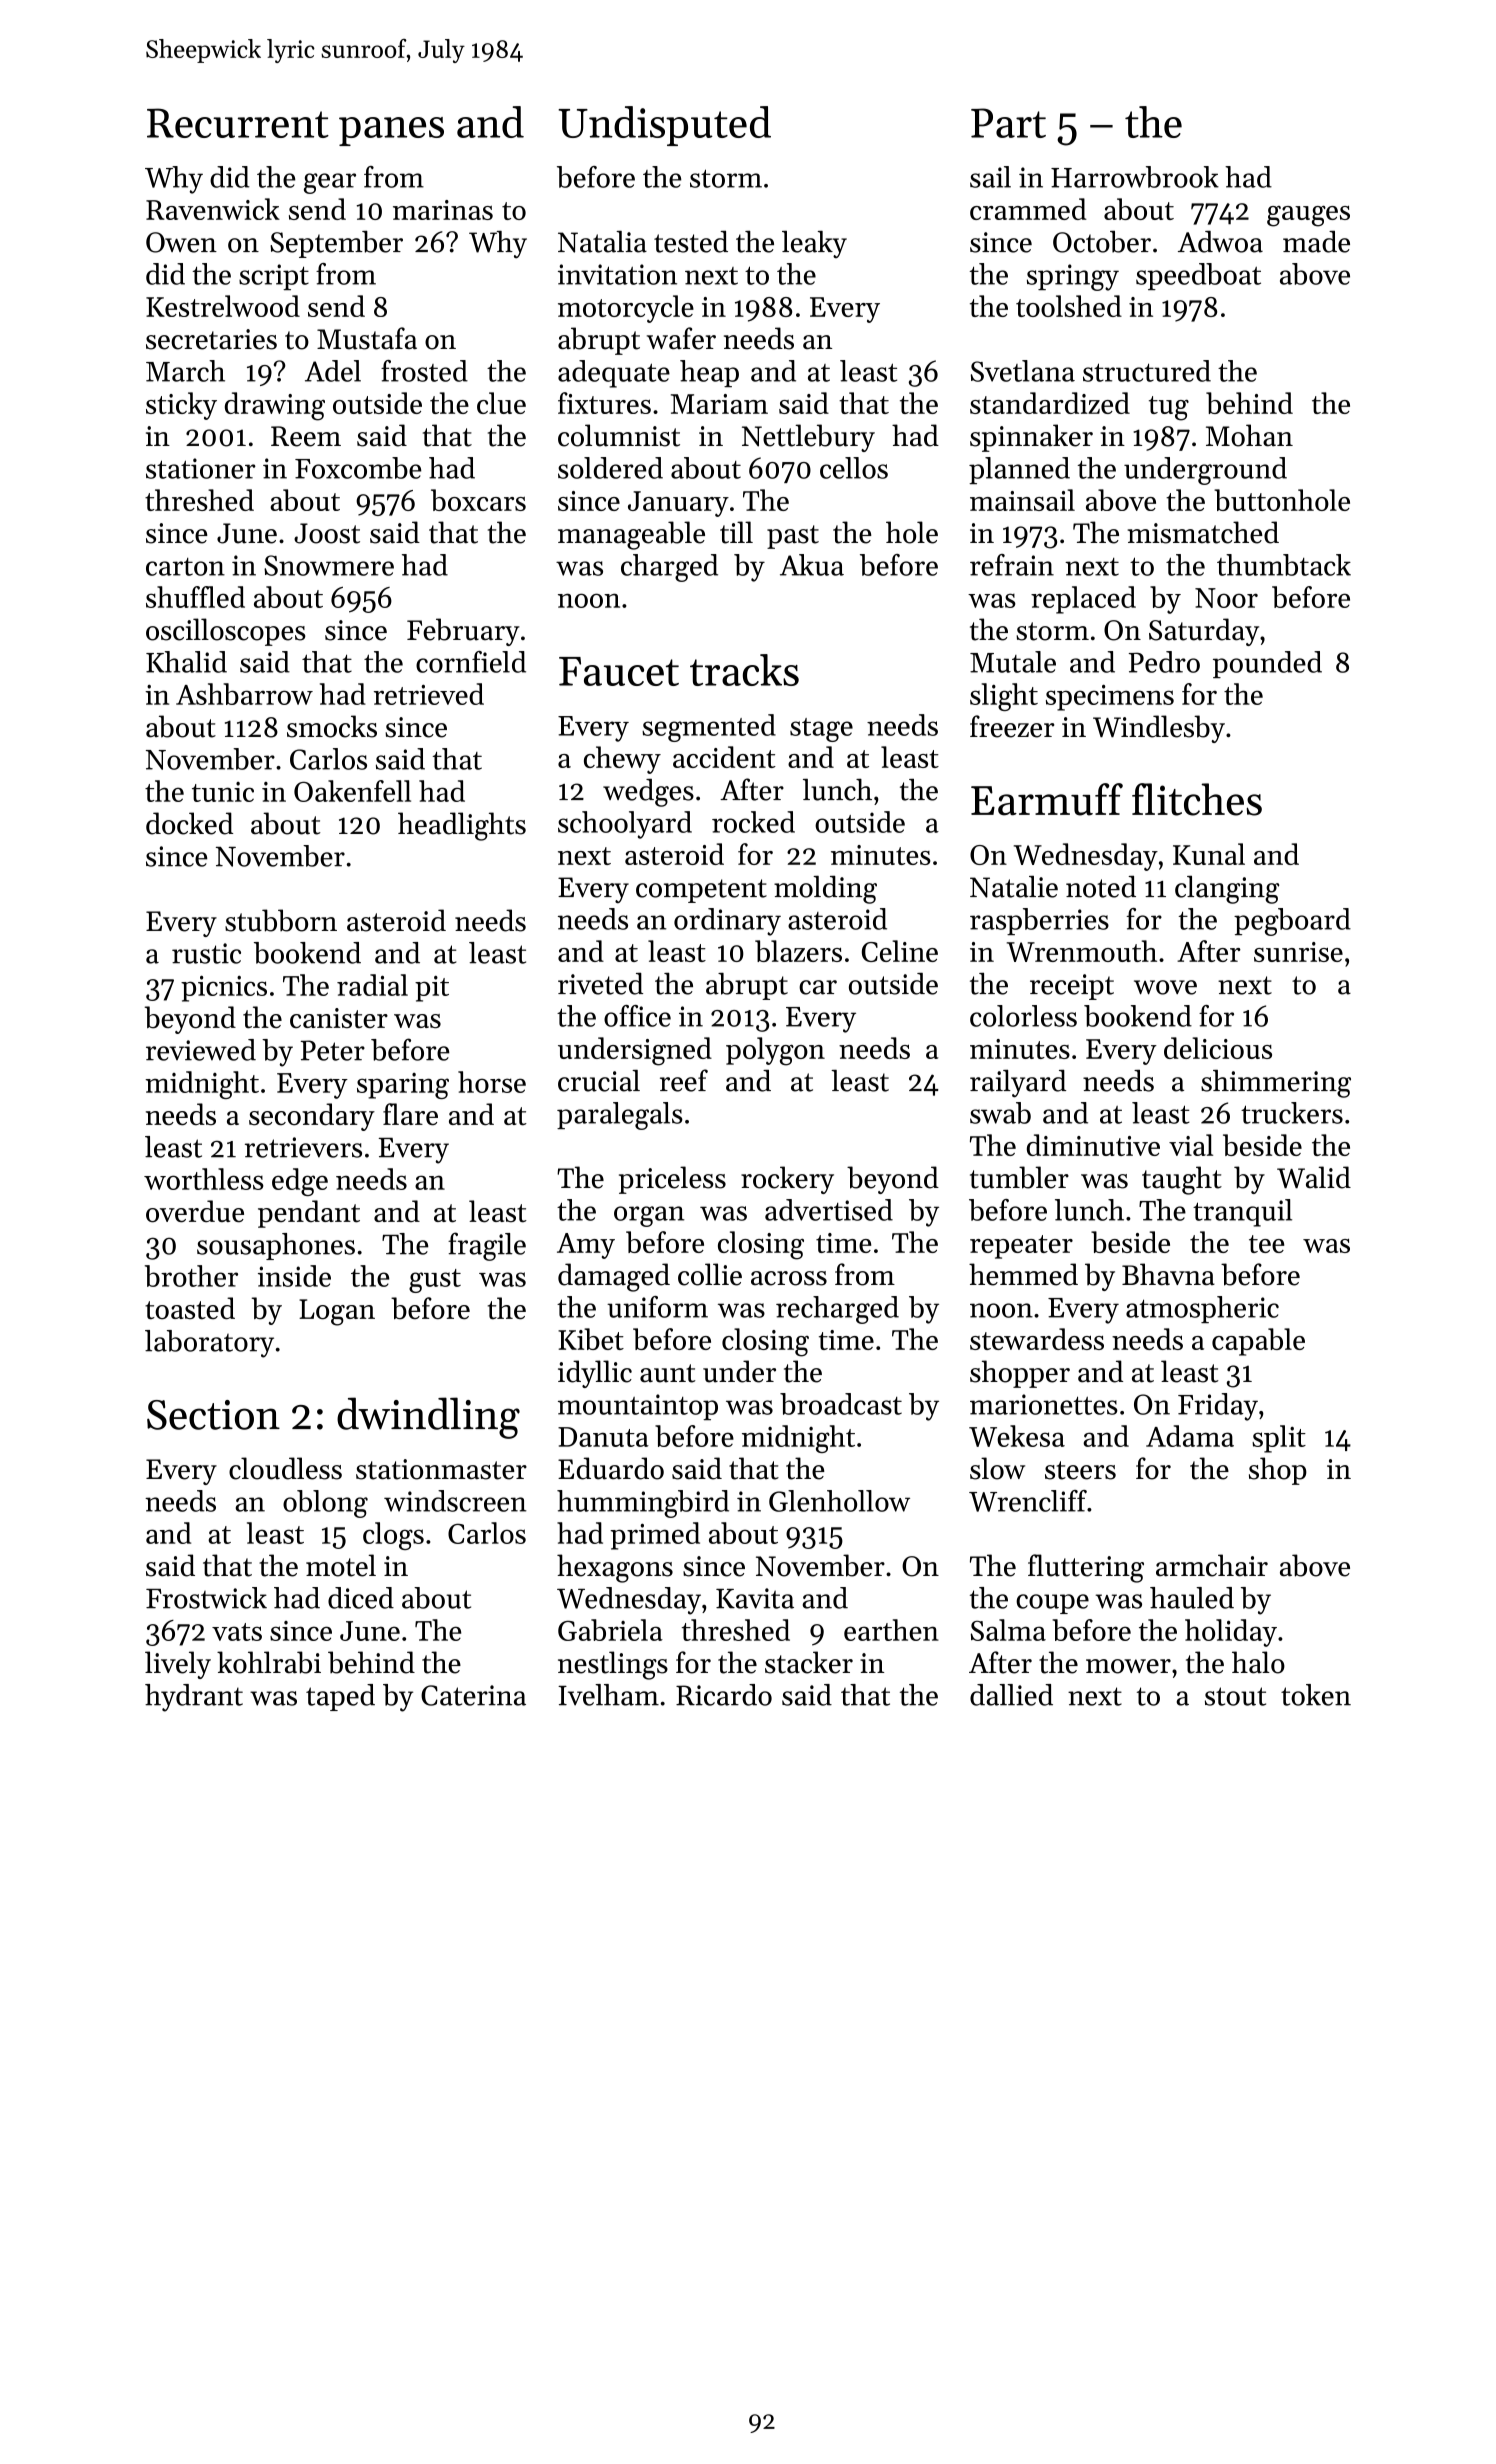 This page has height=2464, width=1496. Describe the element at coordinates (613, 1665) in the page. I see `nestlings` at that location.
